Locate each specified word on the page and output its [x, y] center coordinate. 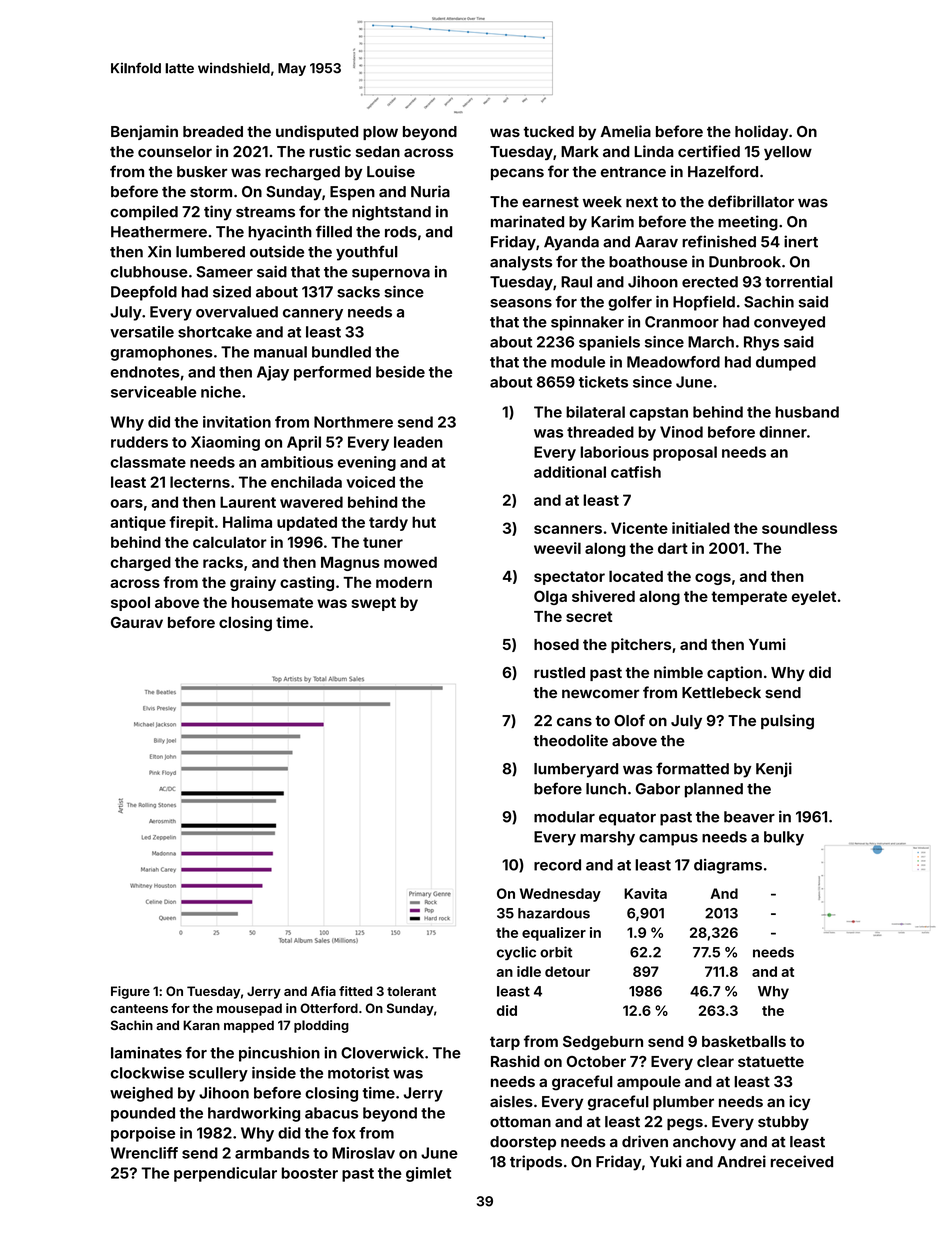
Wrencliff [144, 1153]
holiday [761, 132]
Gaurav [137, 622]
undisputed [317, 132]
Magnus [350, 564]
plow [380, 133]
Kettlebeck [721, 693]
